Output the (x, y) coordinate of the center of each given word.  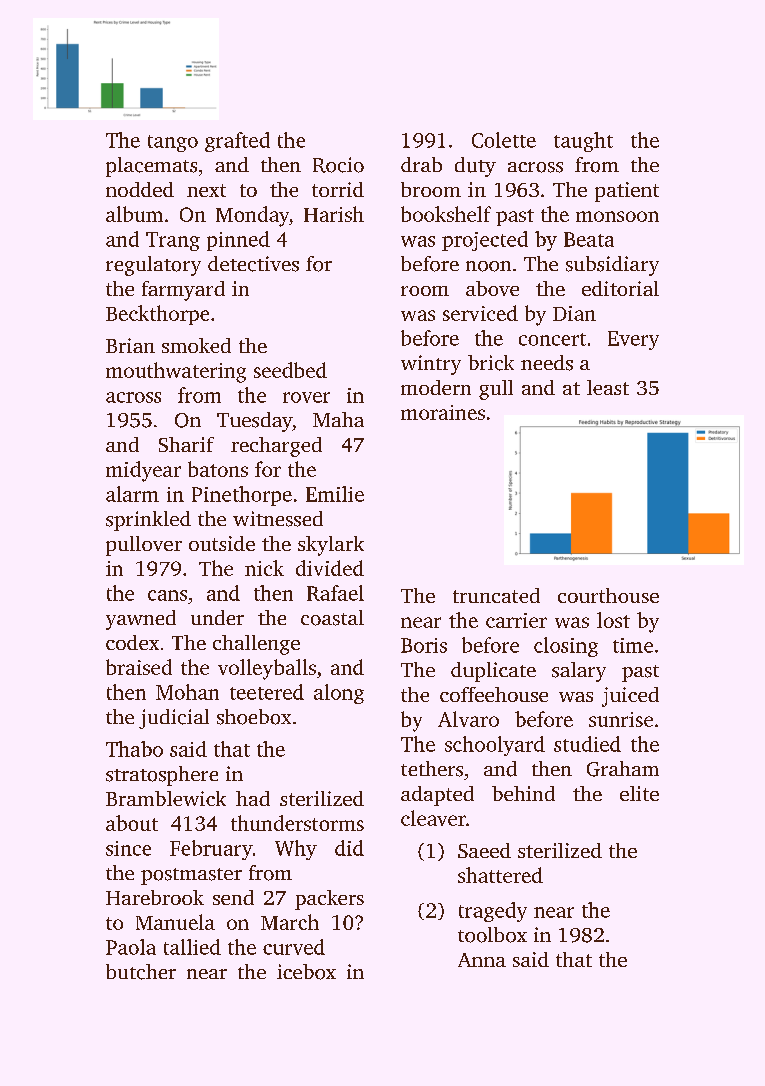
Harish (334, 214)
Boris (424, 645)
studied (587, 744)
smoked (196, 345)
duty (475, 167)
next (206, 190)
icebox (306, 972)
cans (167, 595)
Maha (338, 419)
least (608, 387)
